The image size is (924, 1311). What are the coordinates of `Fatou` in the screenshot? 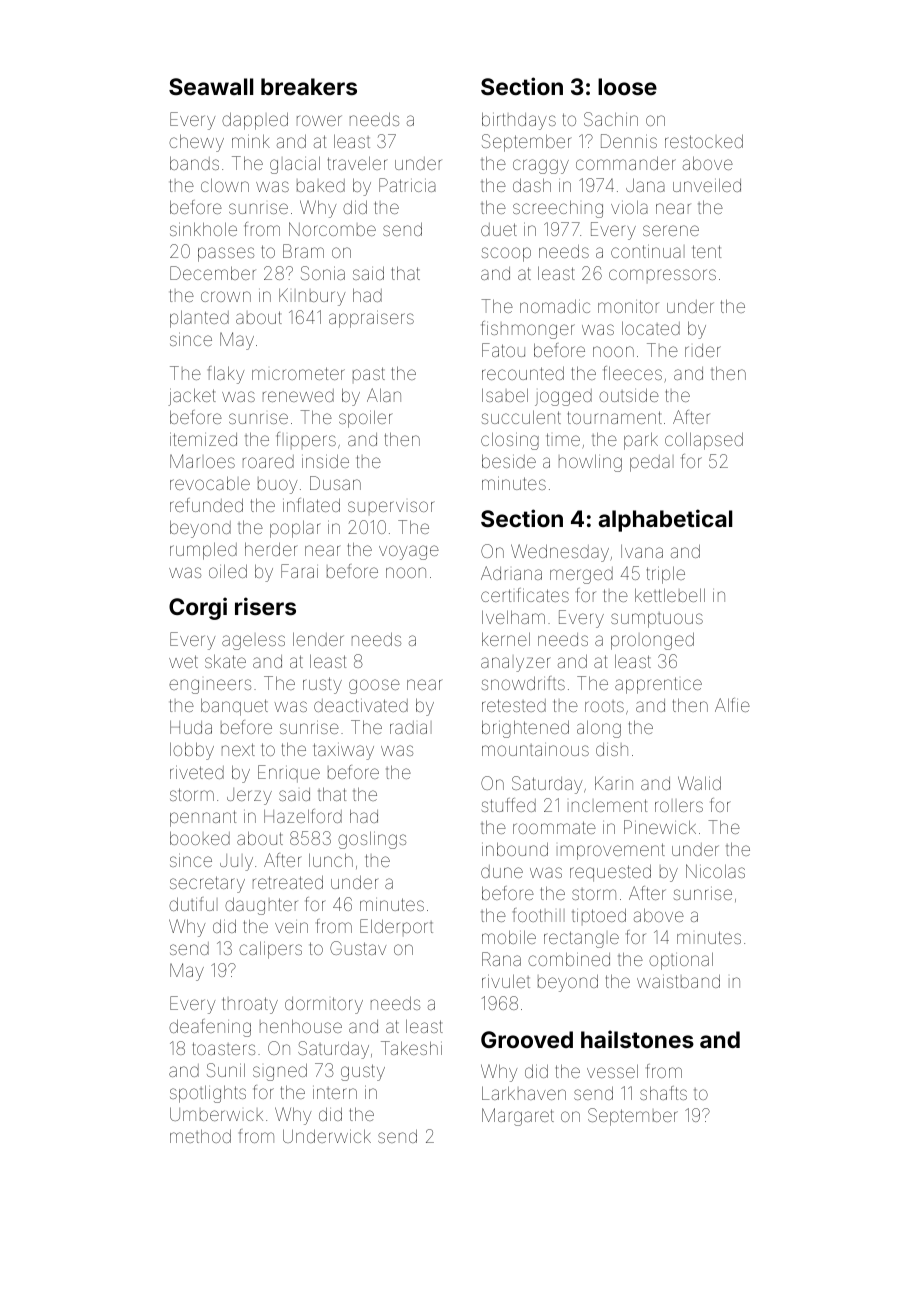 It's located at (503, 350).
